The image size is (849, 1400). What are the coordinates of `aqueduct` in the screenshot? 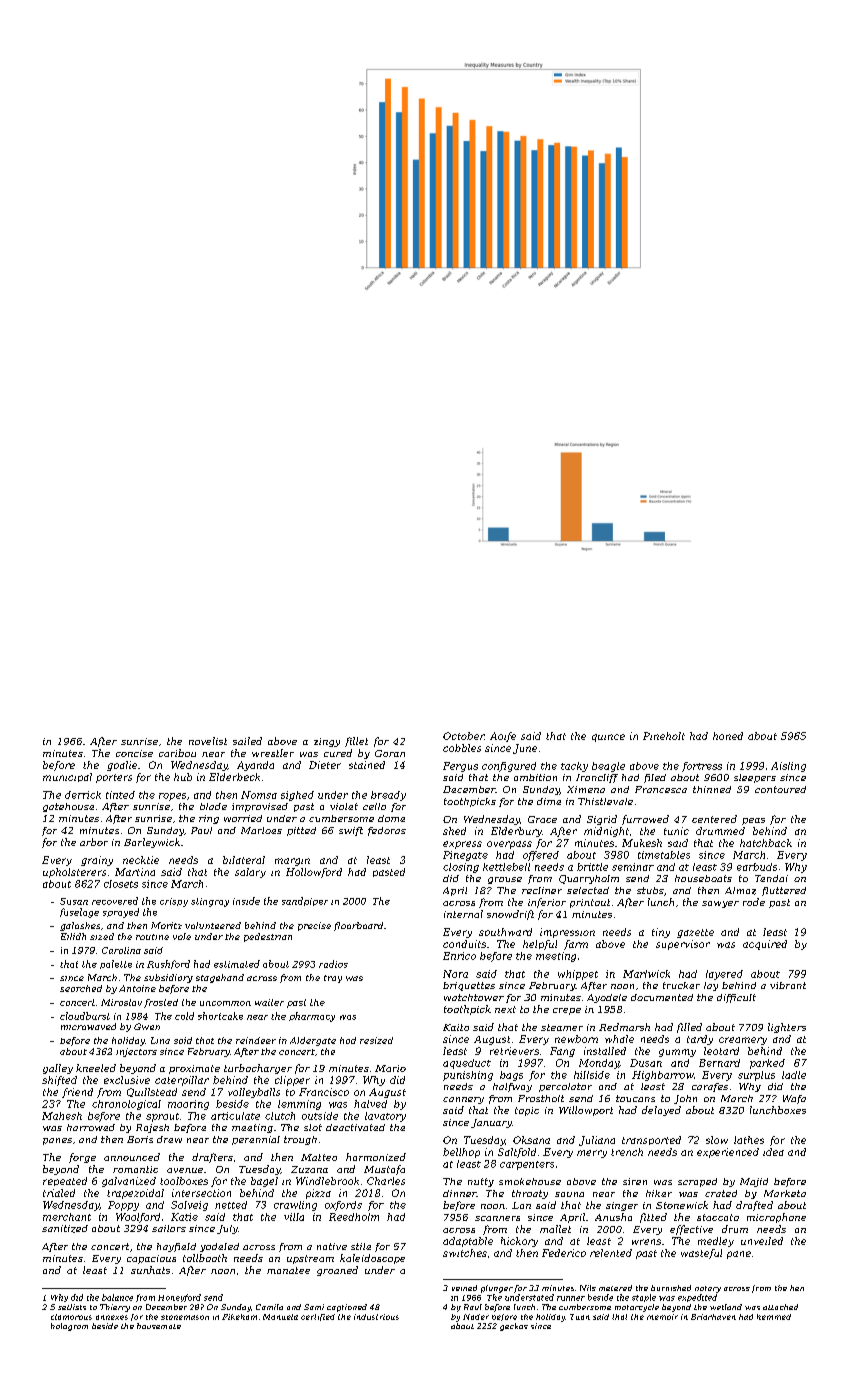 It's located at (467, 1064).
